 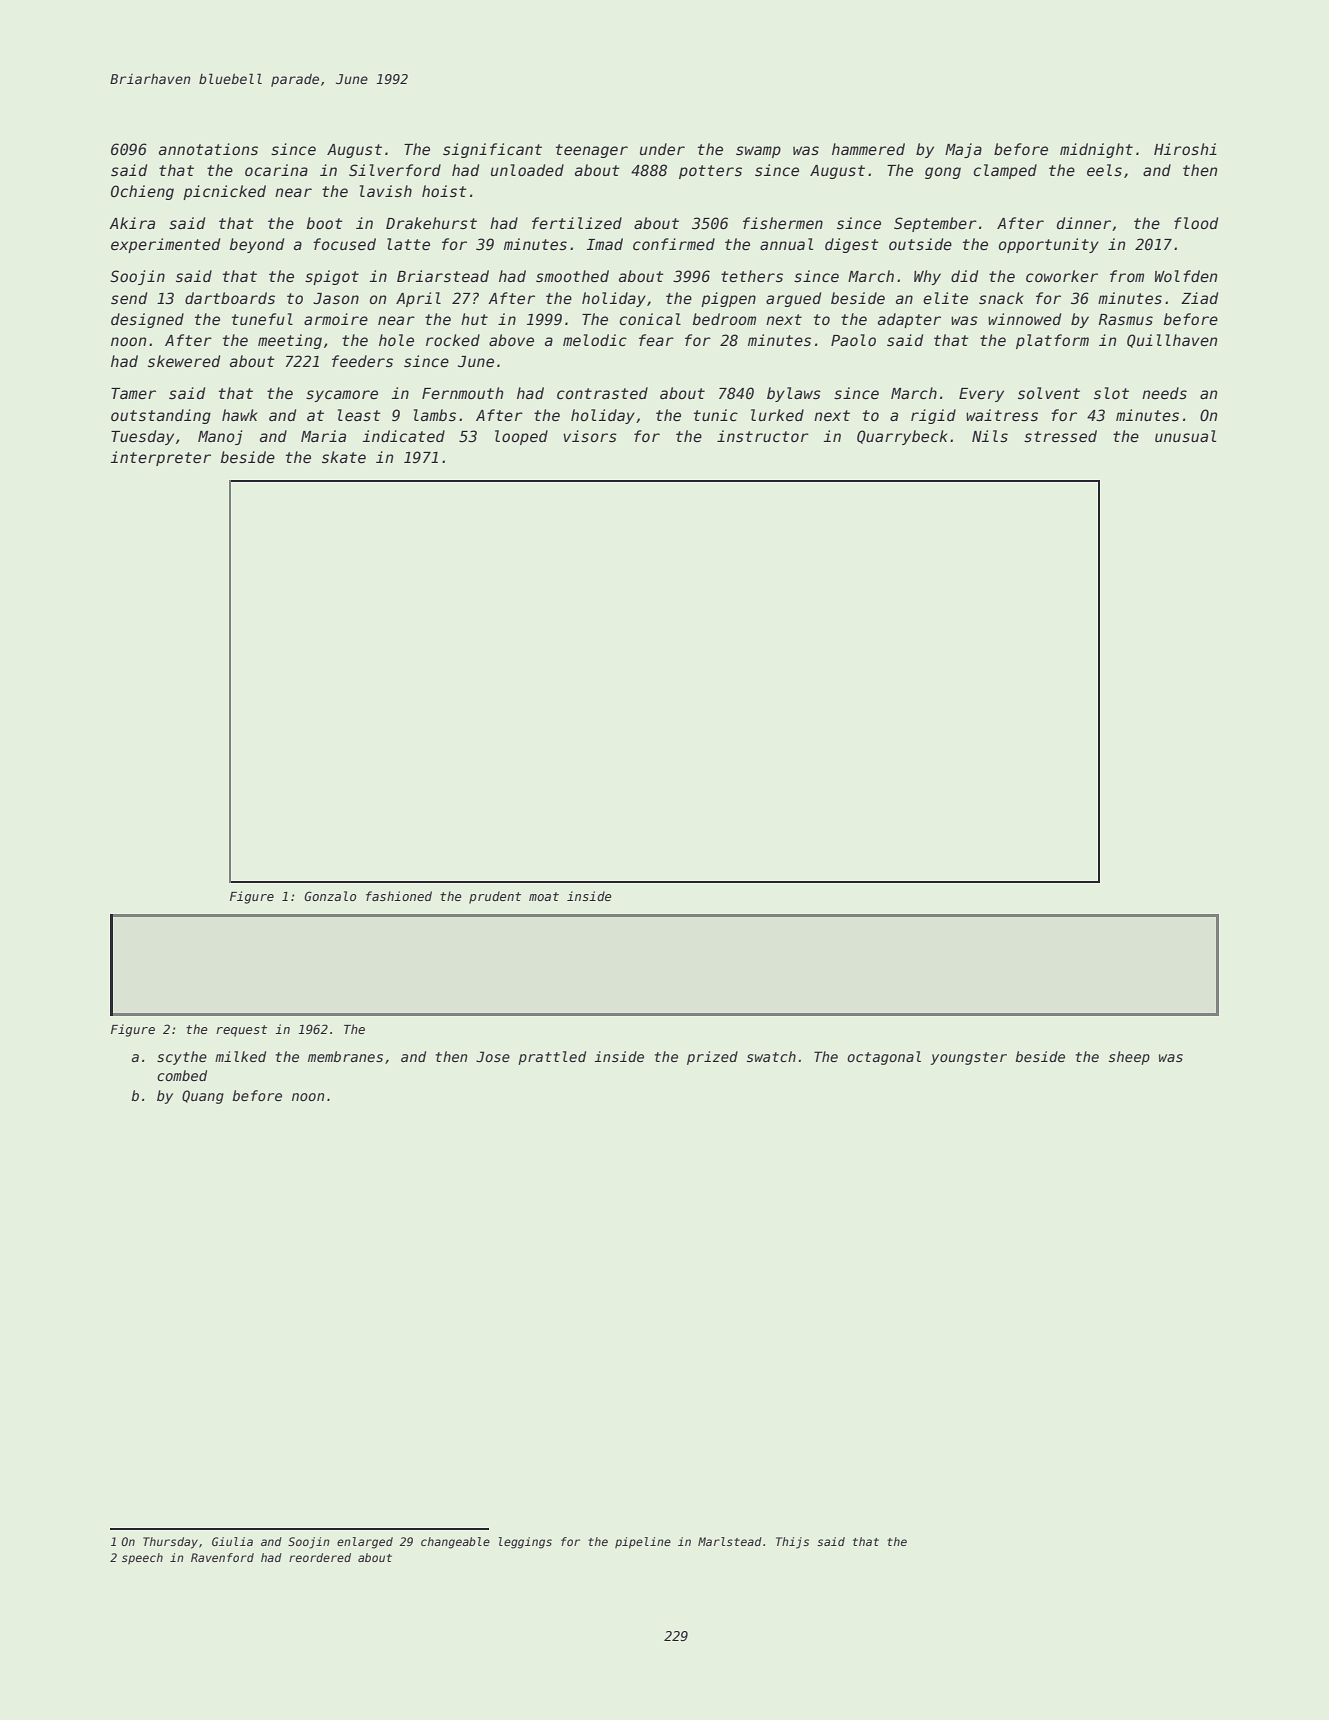 I want to click on speech, so click(x=142, y=1558).
